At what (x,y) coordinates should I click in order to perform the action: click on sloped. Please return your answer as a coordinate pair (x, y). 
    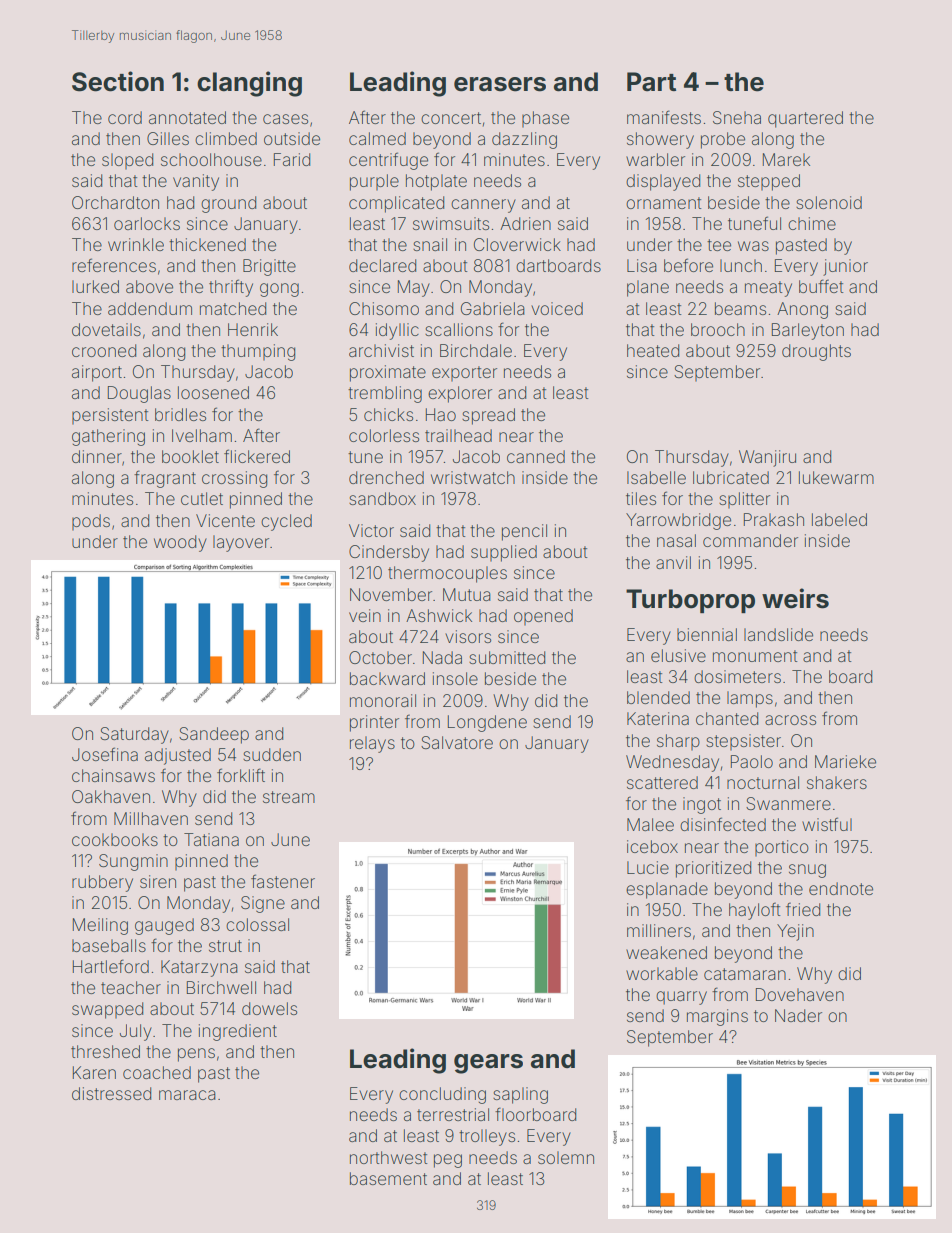
    Looking at the image, I should click on (127, 161).
